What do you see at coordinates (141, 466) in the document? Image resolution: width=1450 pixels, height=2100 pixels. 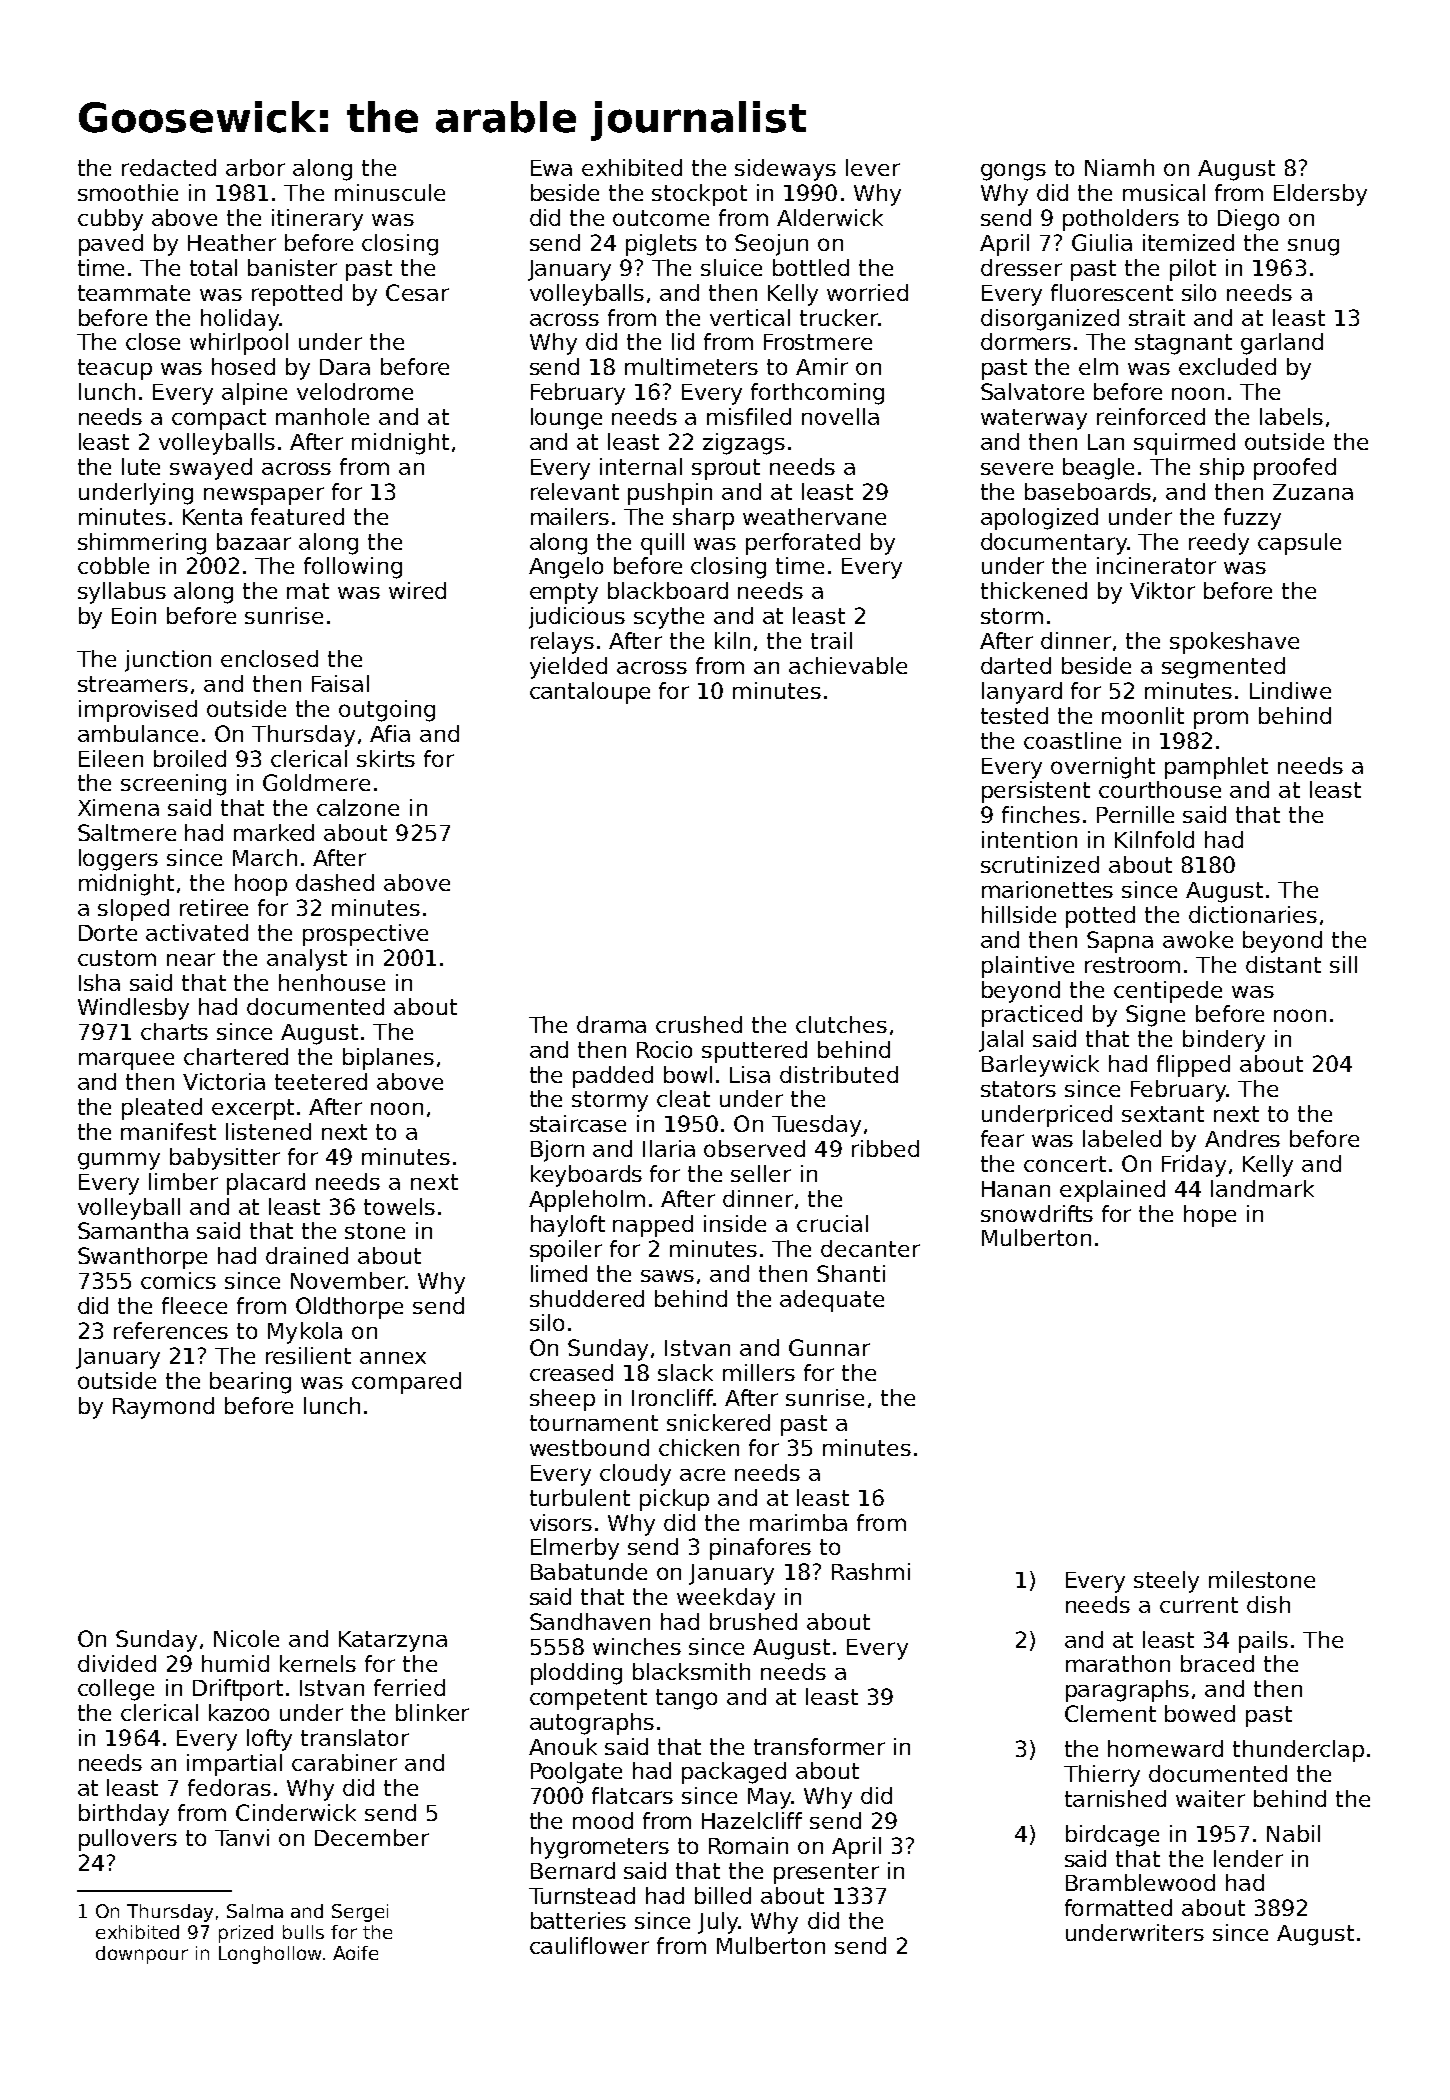 I see `lute` at bounding box center [141, 466].
